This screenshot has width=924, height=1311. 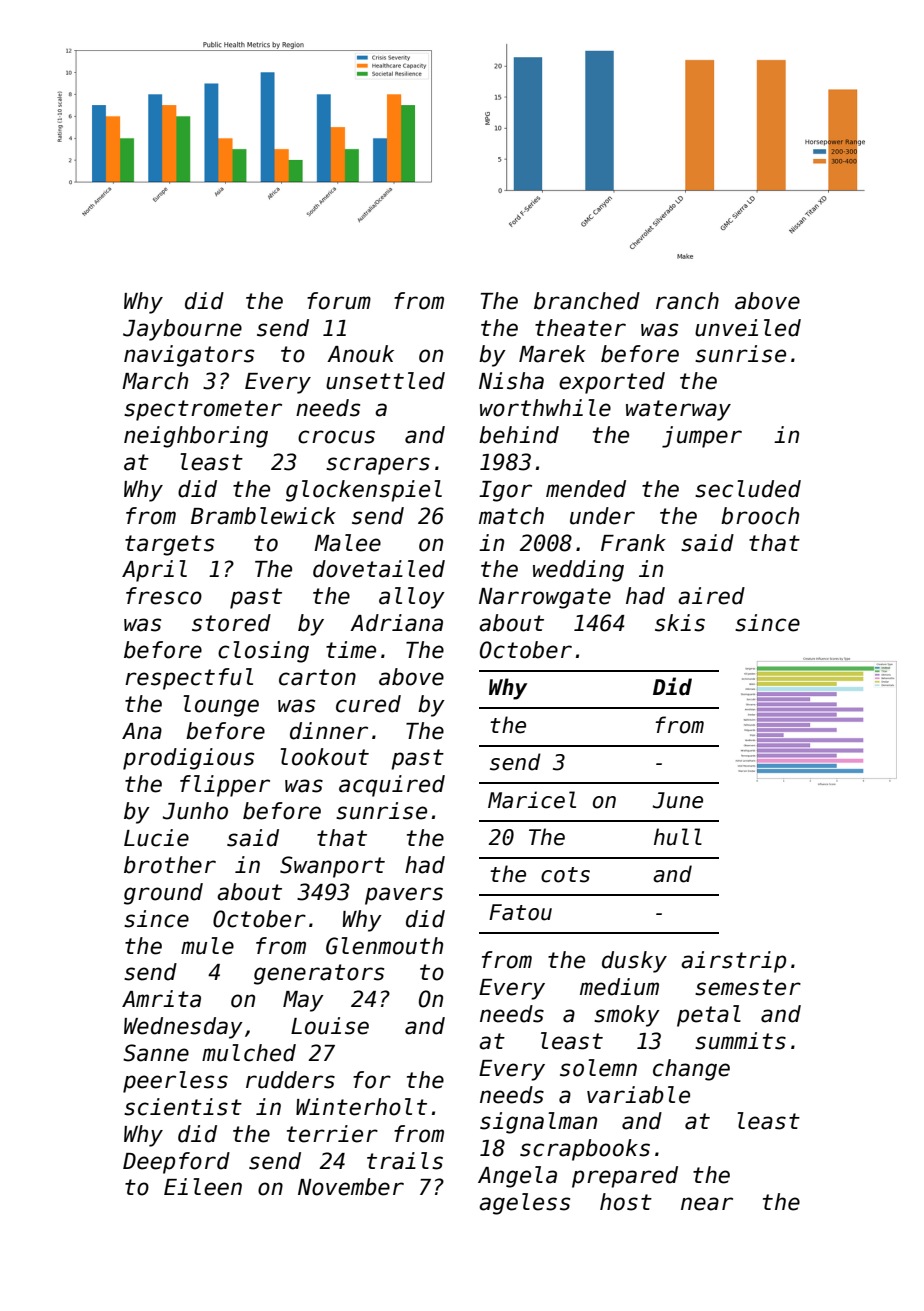 I want to click on flipper, so click(x=225, y=786).
